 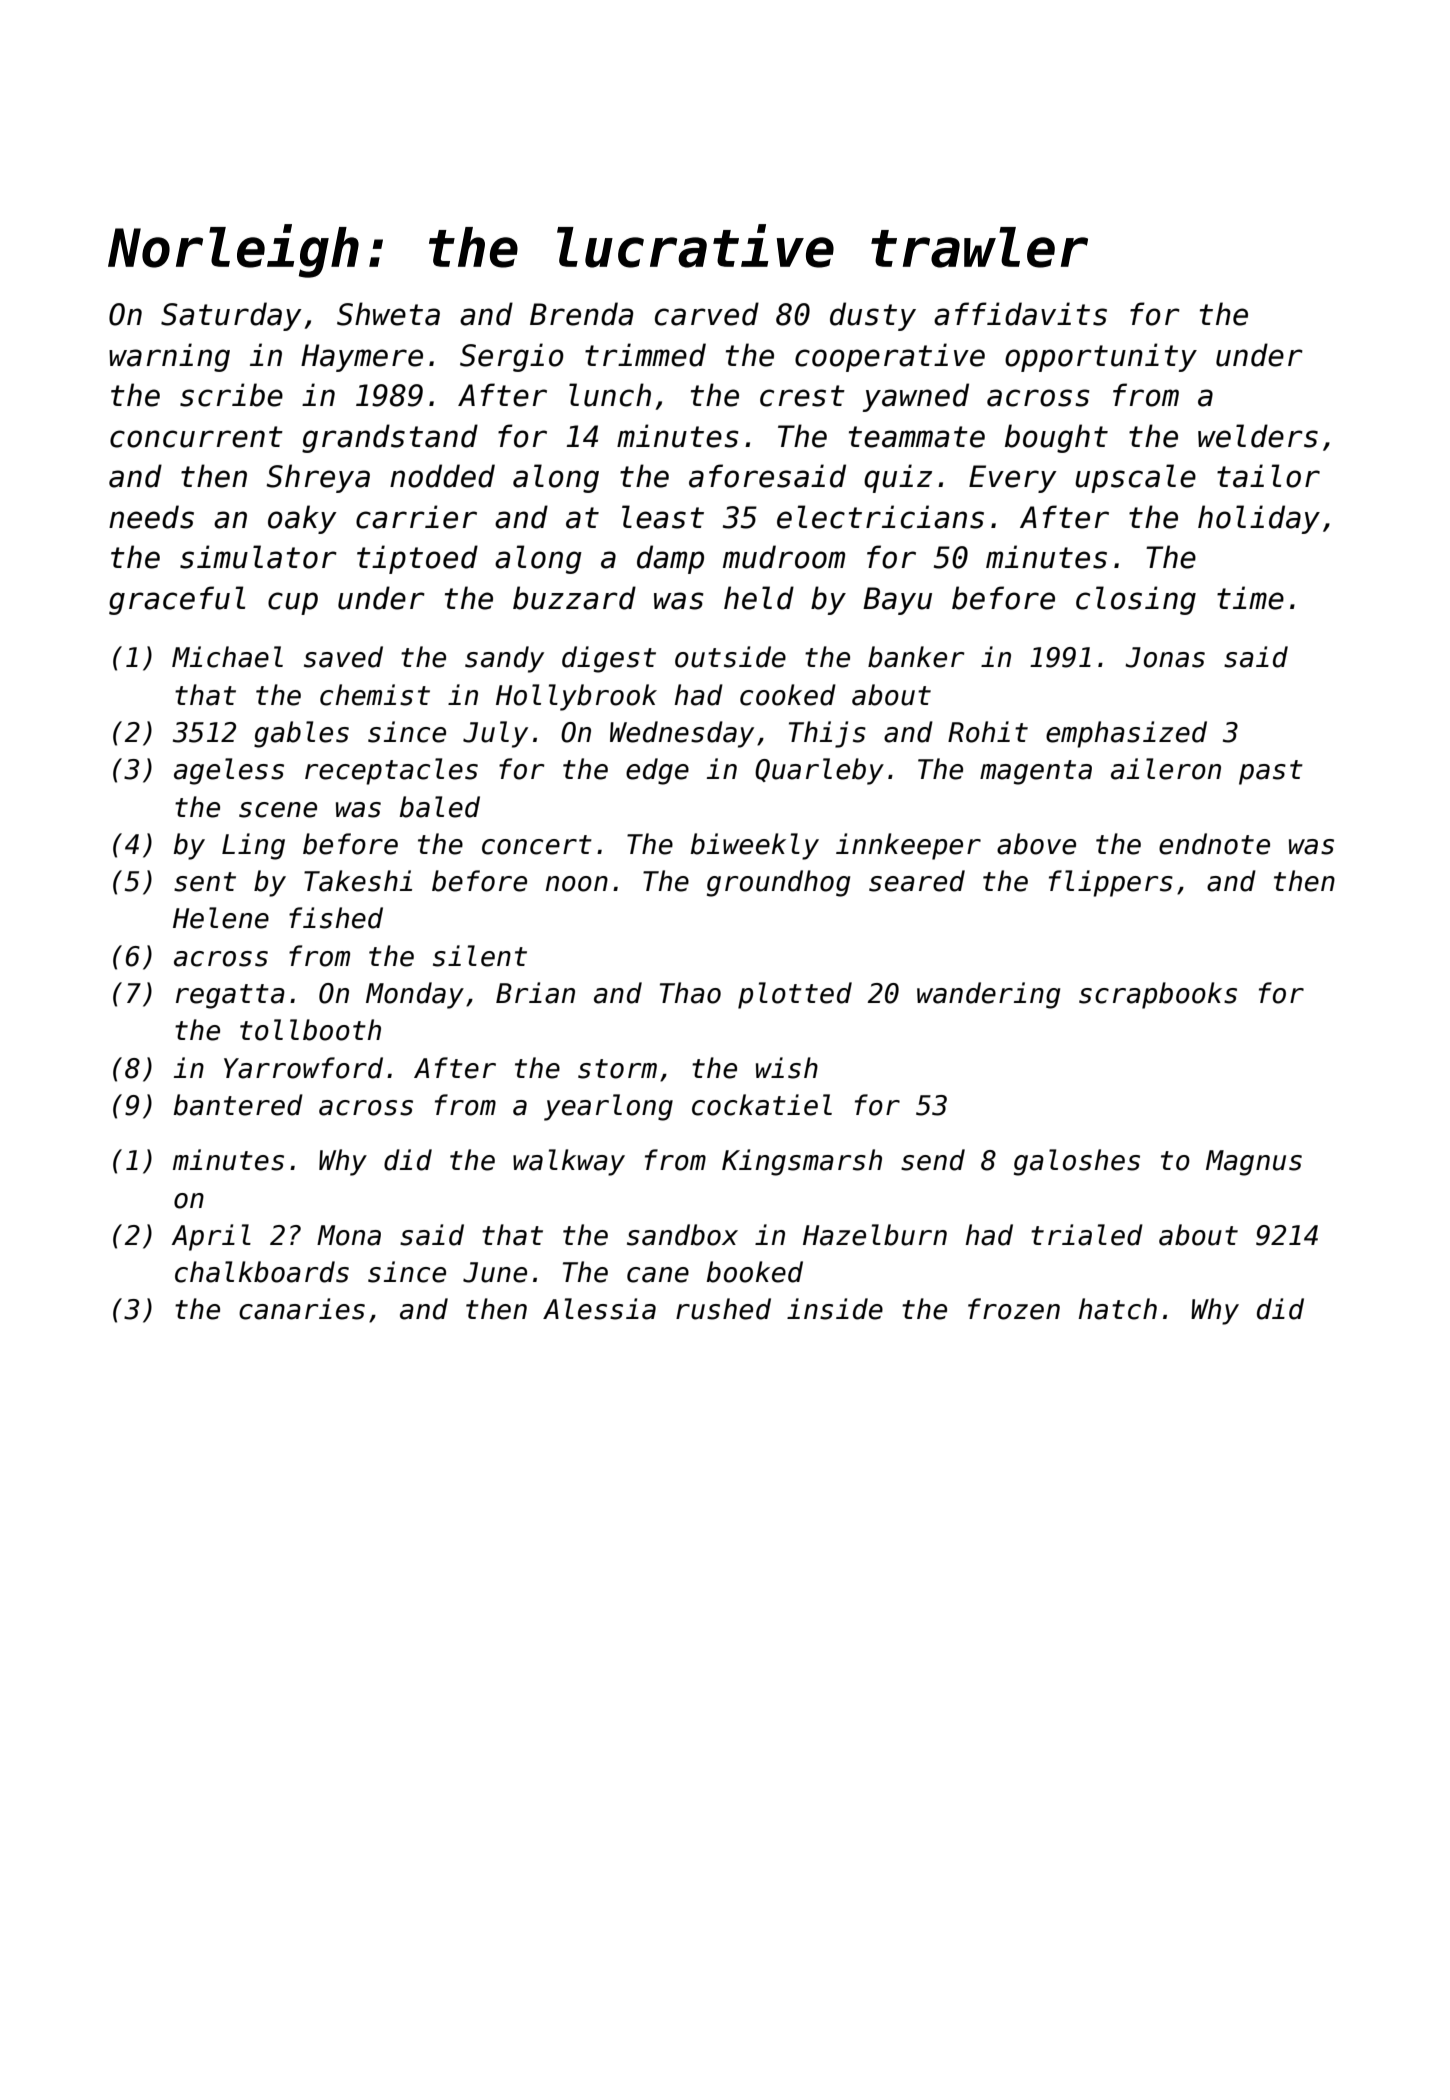 What do you see at coordinates (390, 438) in the screenshot?
I see `grandstand` at bounding box center [390, 438].
